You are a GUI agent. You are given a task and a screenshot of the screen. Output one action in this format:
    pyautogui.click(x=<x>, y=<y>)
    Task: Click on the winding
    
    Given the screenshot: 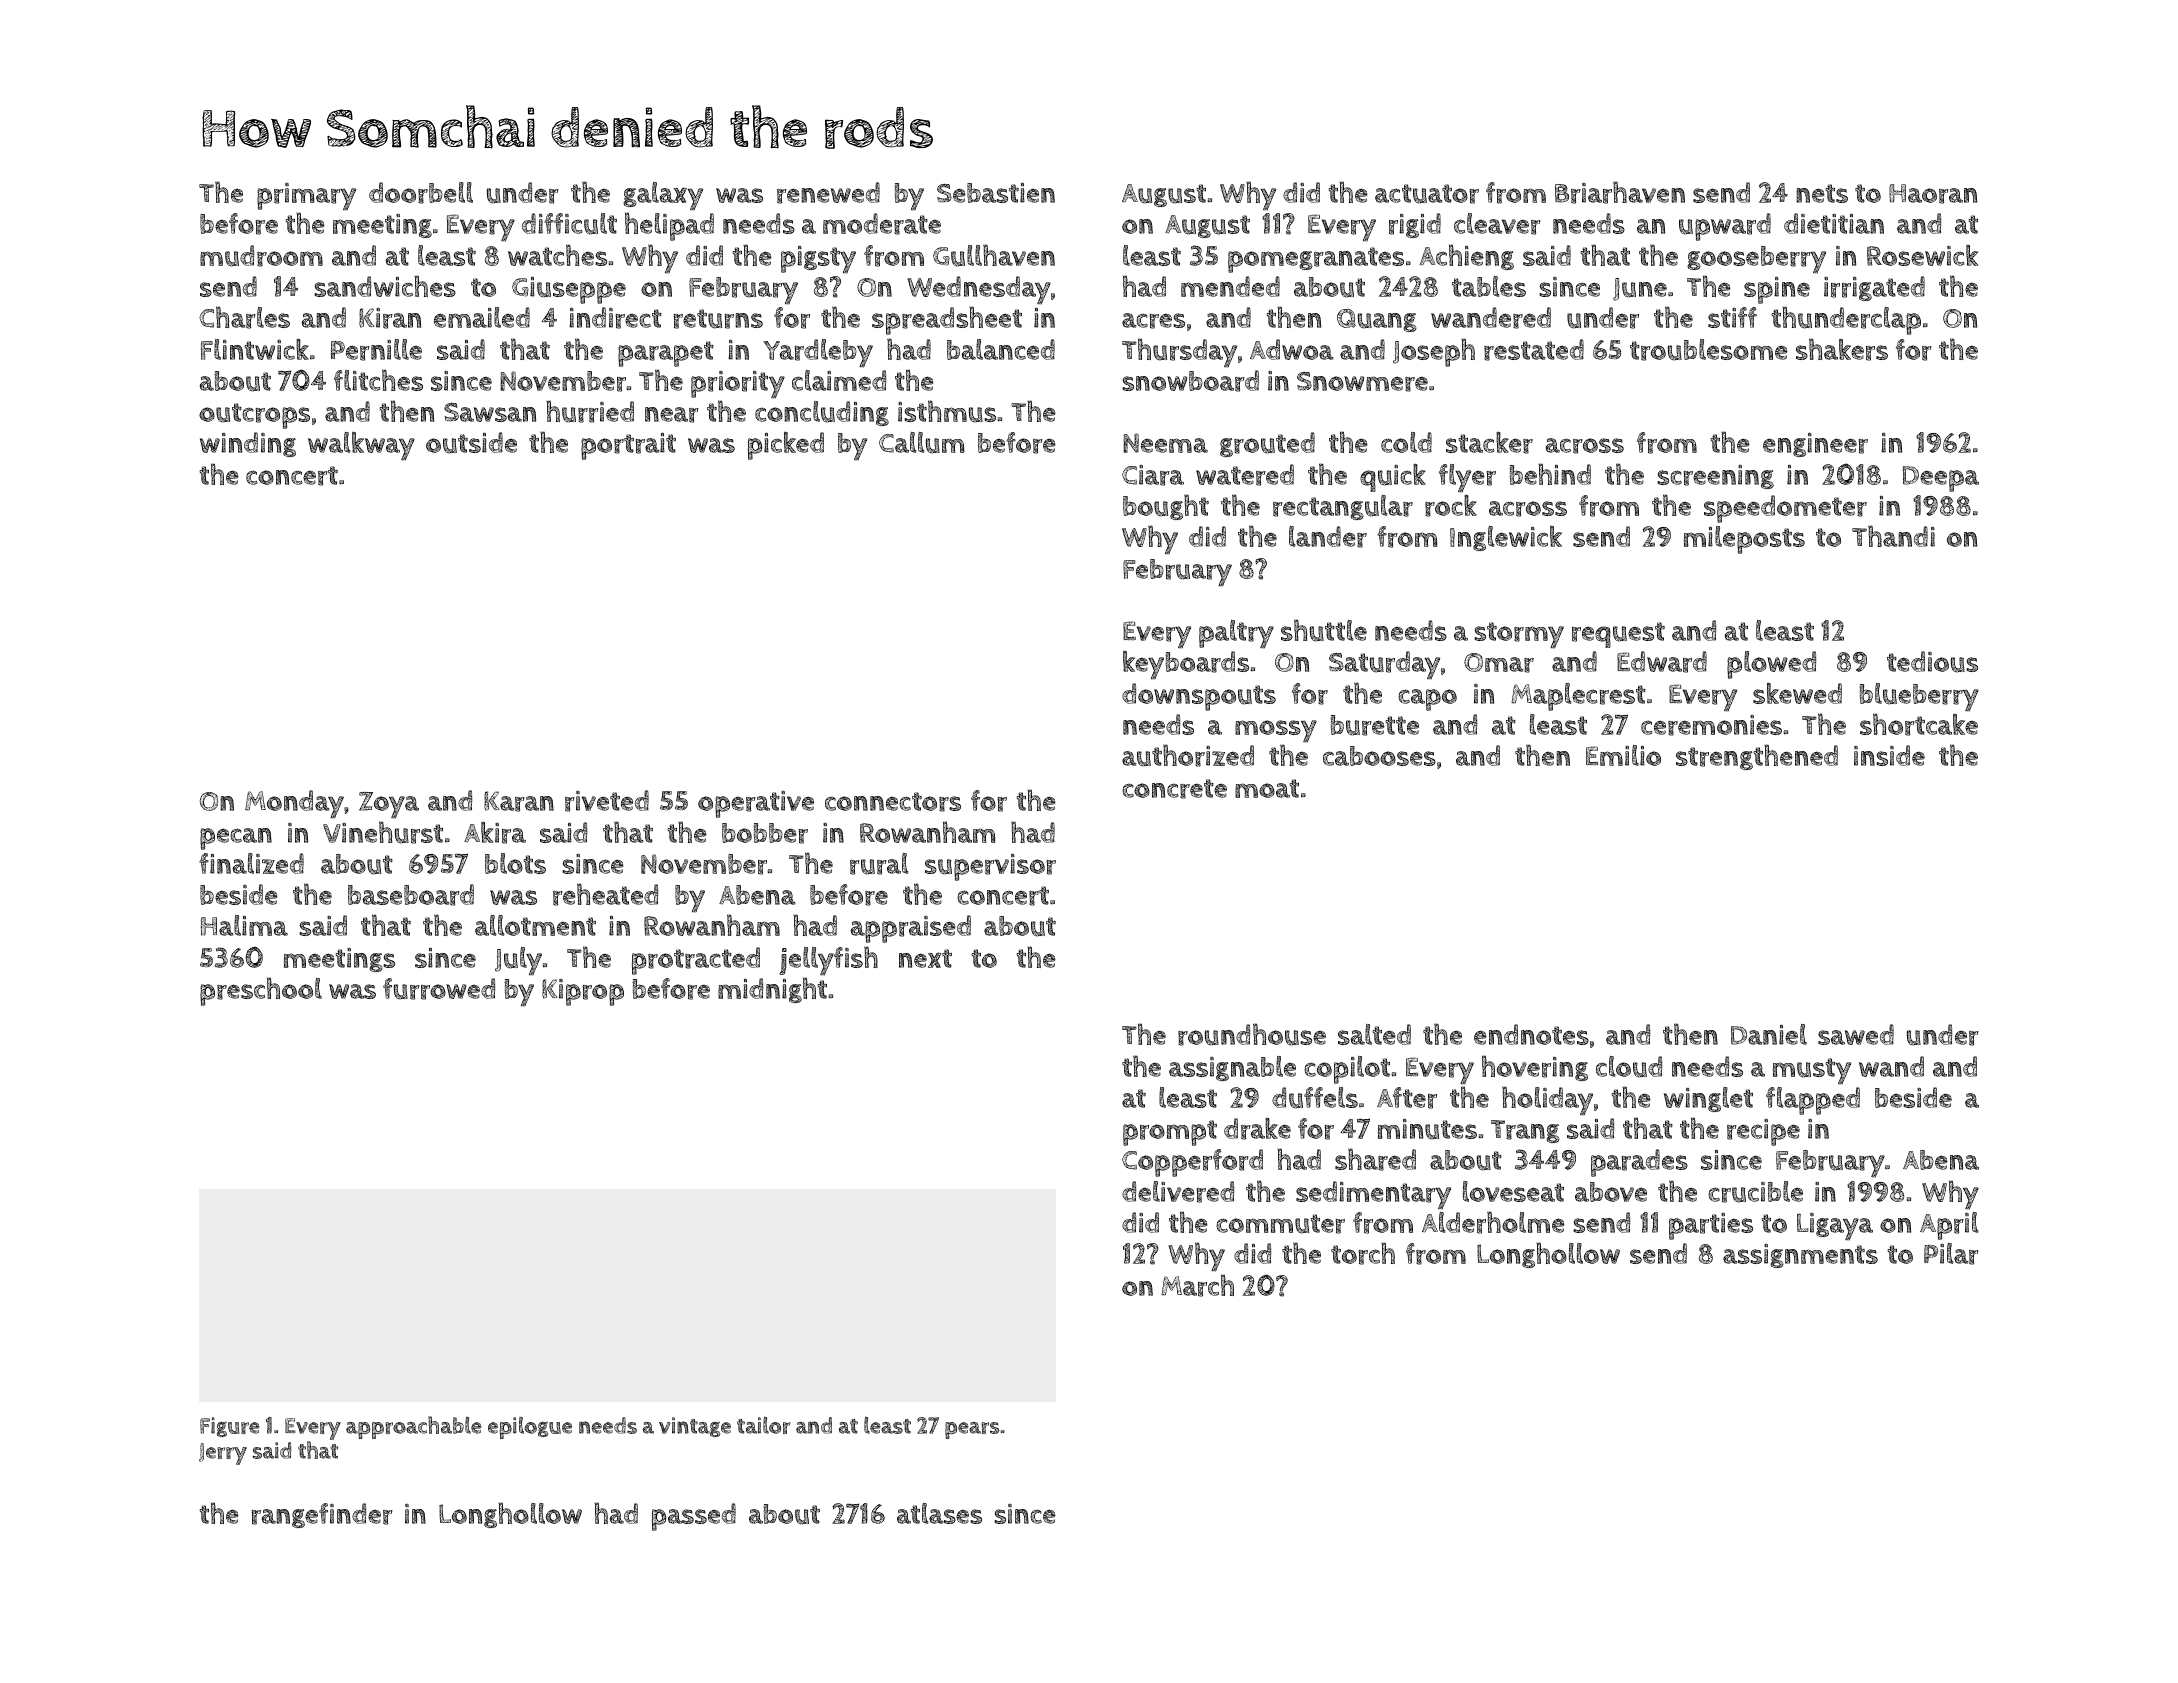 What is the action you would take?
    pyautogui.click(x=248, y=444)
